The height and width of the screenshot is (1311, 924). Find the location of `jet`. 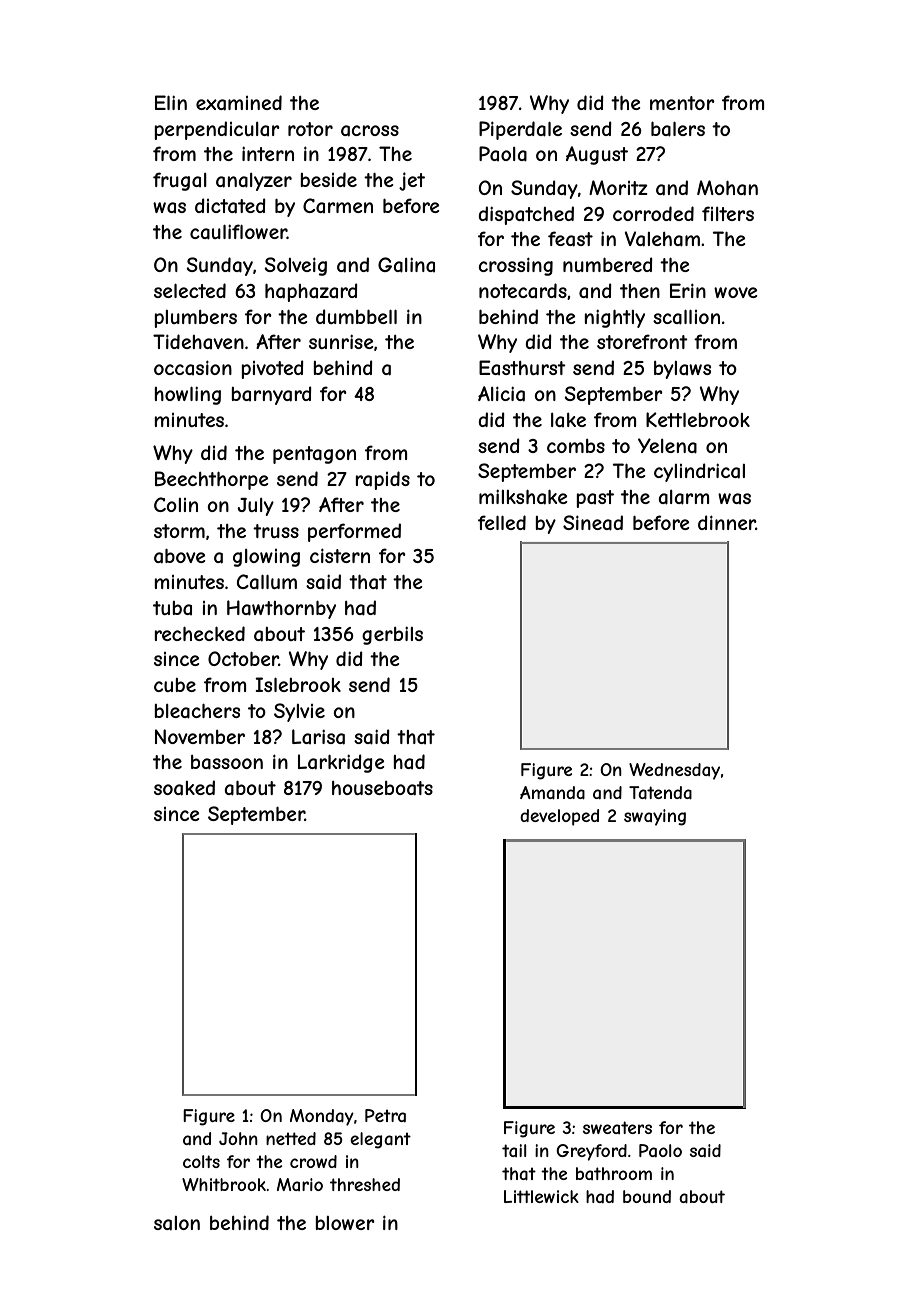

jet is located at coordinates (412, 181).
